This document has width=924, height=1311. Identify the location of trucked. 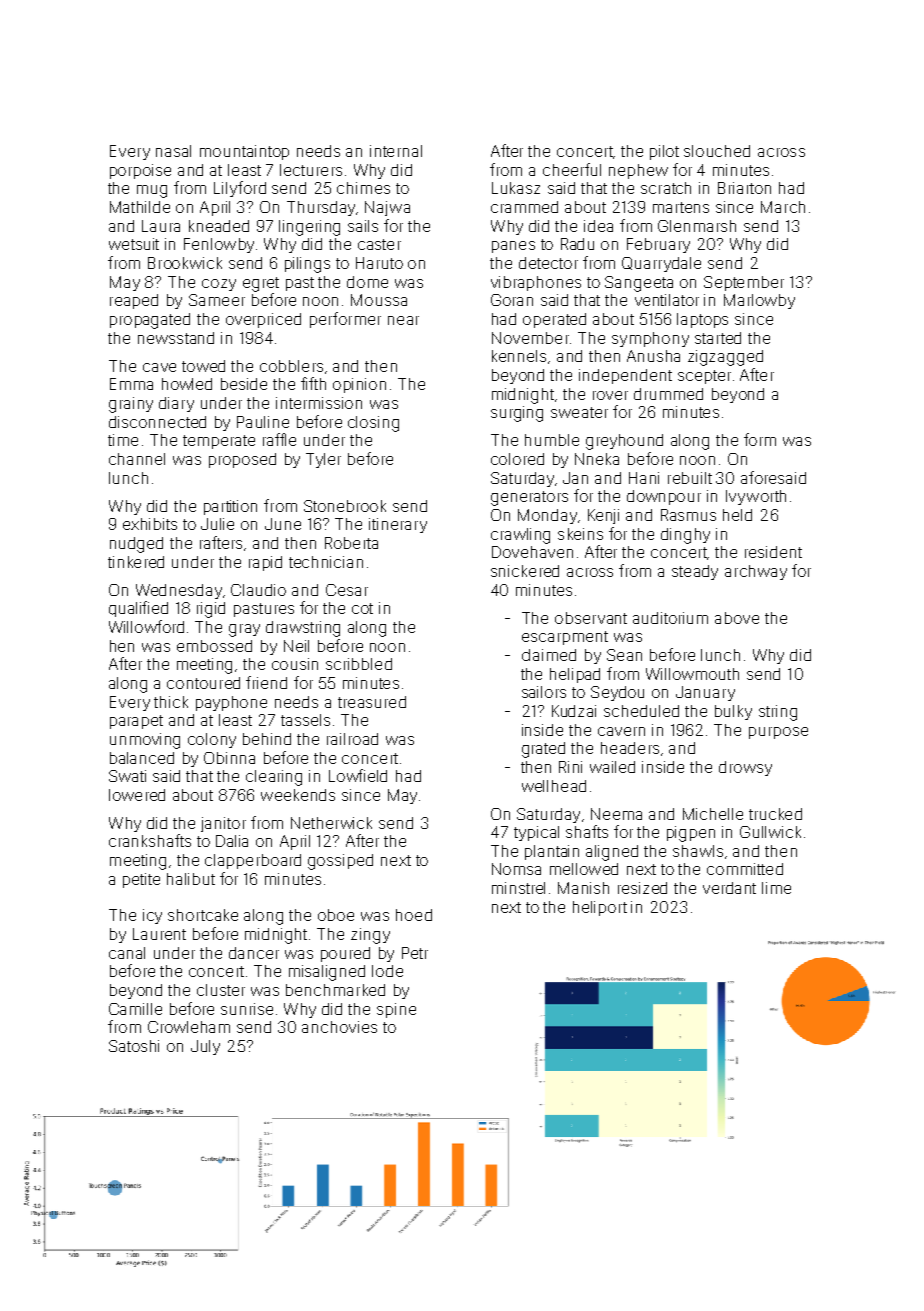
(775, 814).
